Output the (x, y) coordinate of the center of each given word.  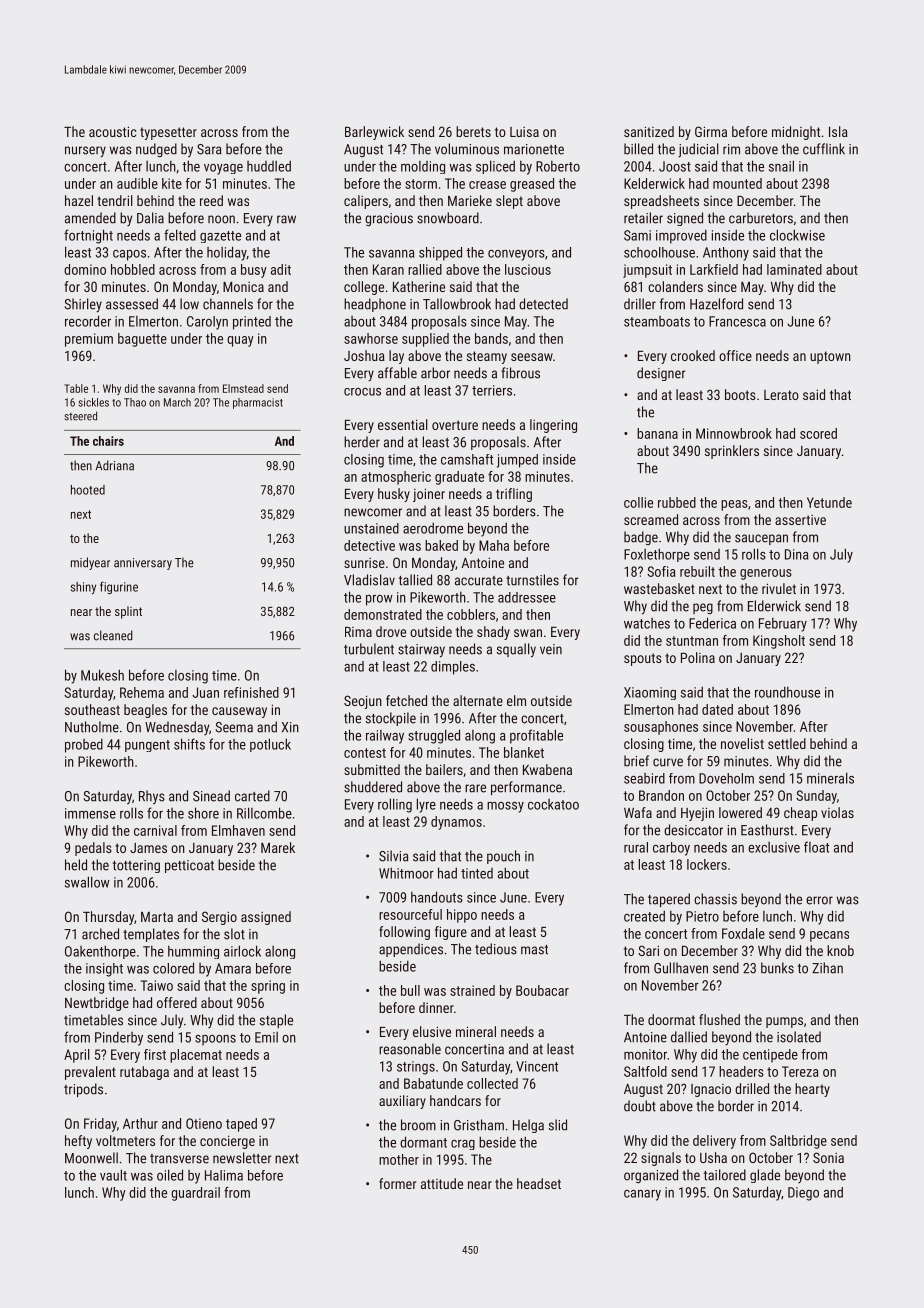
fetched (406, 700)
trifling (514, 495)
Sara (209, 149)
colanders (675, 286)
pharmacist (258, 403)
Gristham (479, 1125)
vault (113, 1175)
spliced (495, 167)
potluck (270, 745)
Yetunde (829, 502)
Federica (712, 623)
